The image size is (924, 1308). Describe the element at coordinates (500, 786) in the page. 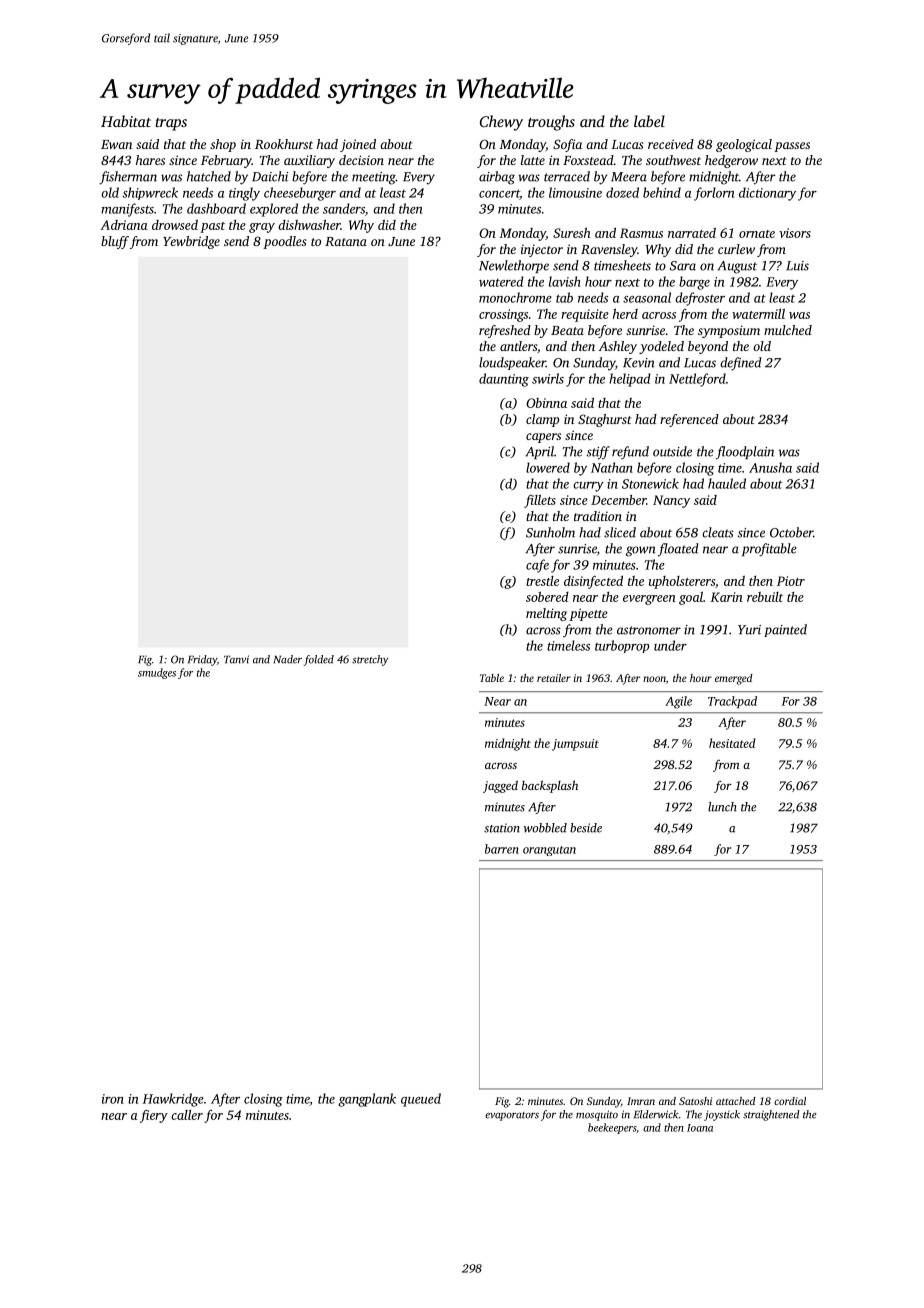

I see `jagged` at that location.
